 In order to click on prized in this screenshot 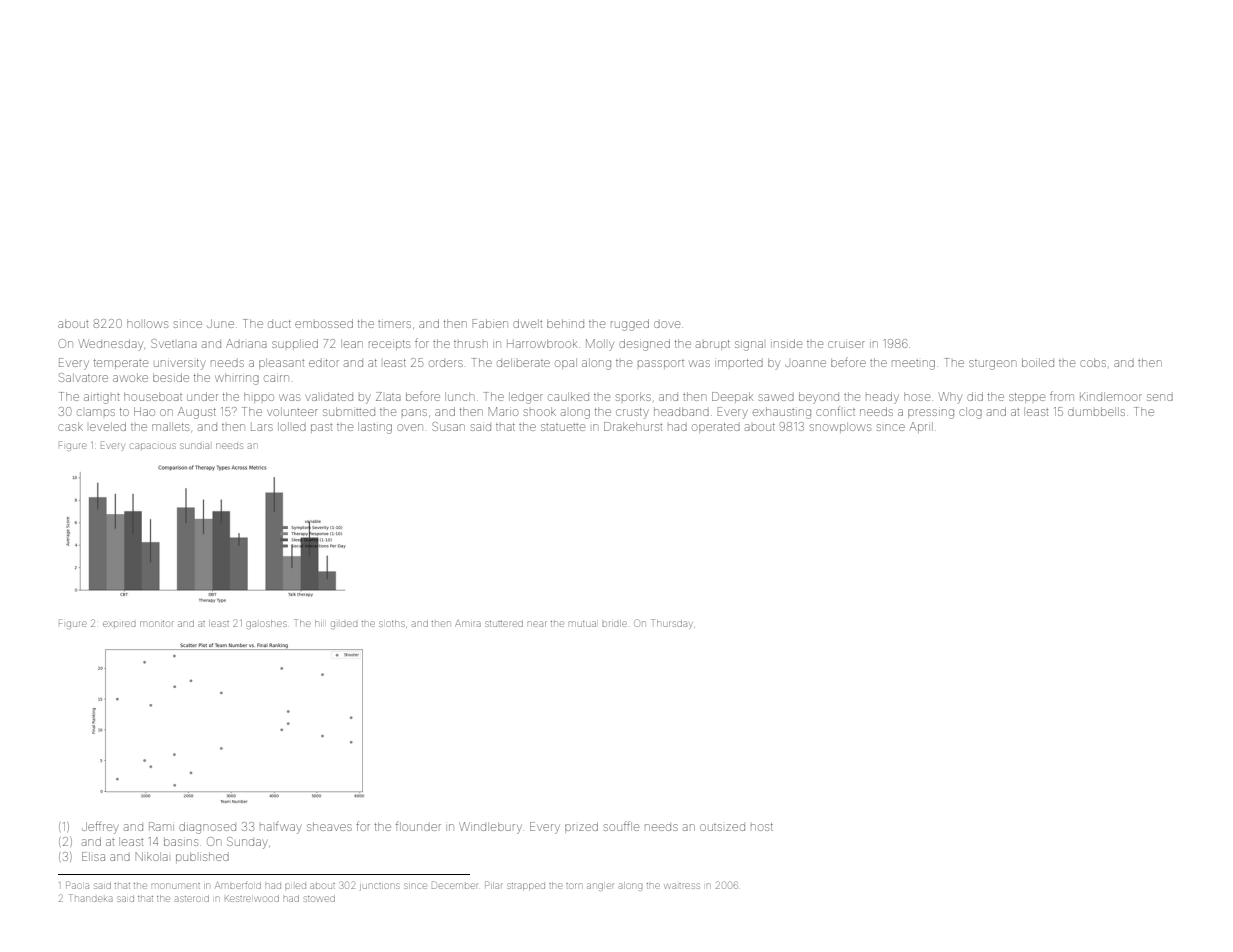, I will do `click(581, 827)`.
